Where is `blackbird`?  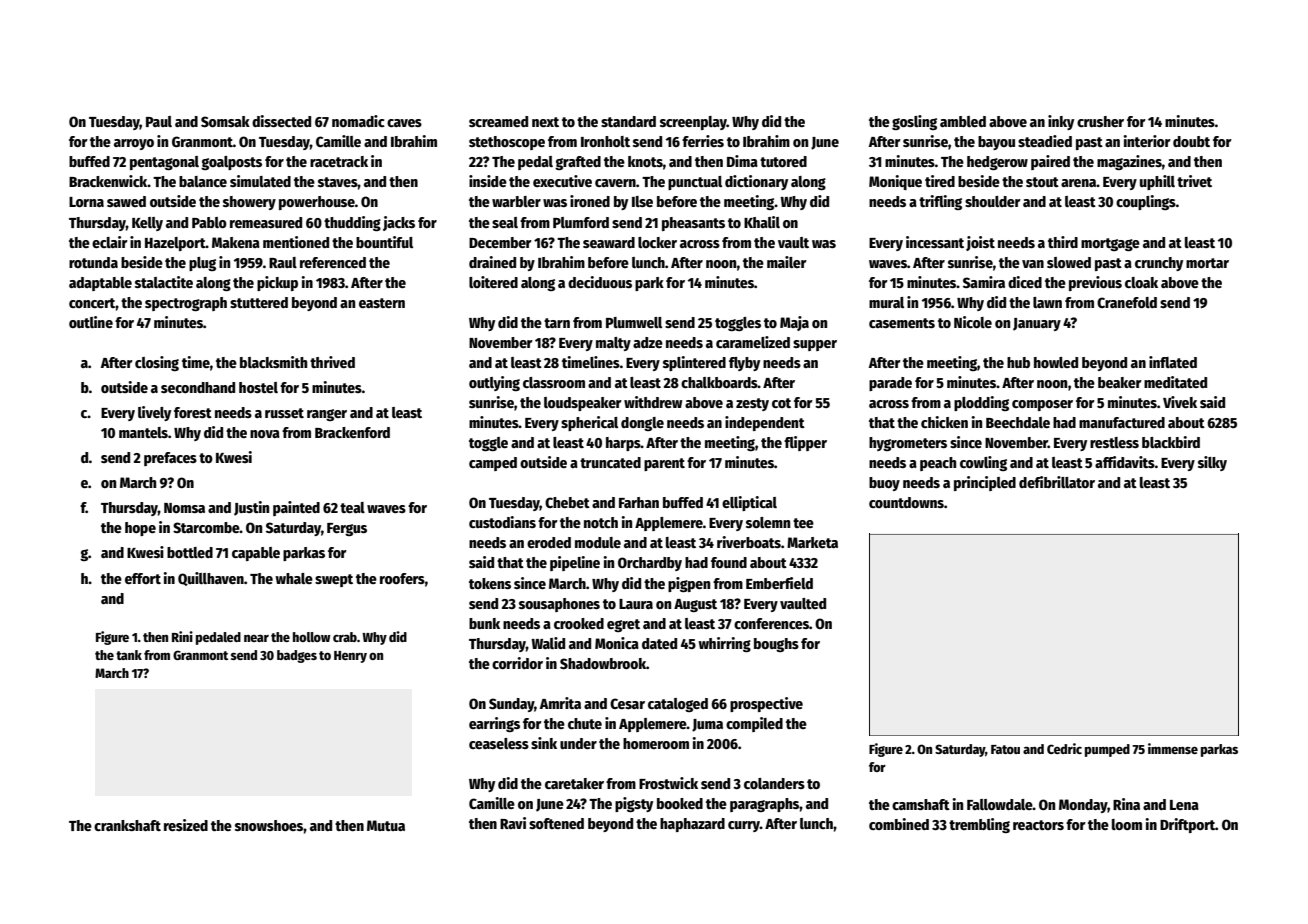
blackbird is located at coordinates (1171, 442).
